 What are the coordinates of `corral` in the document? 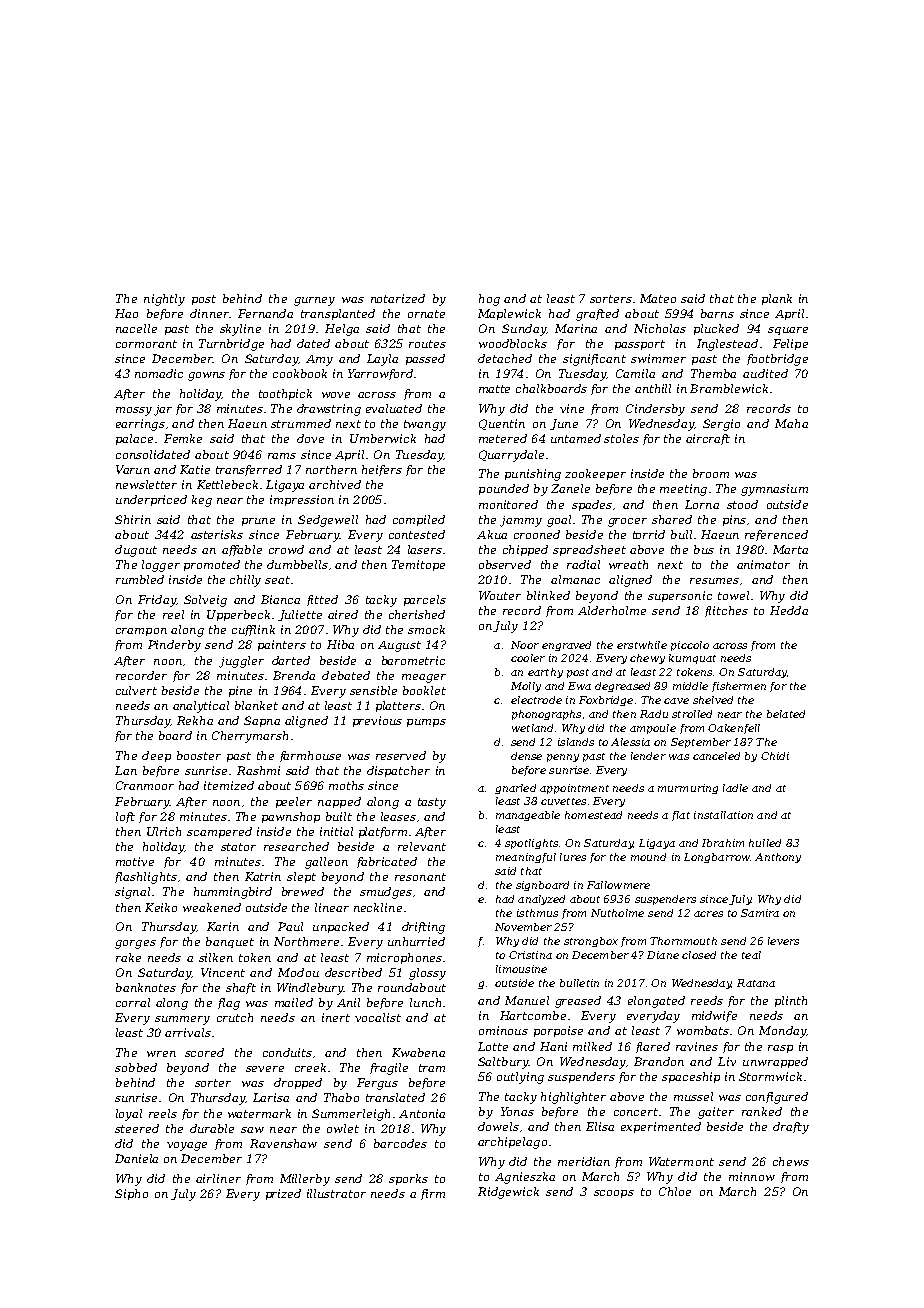 It's located at (133, 1002).
